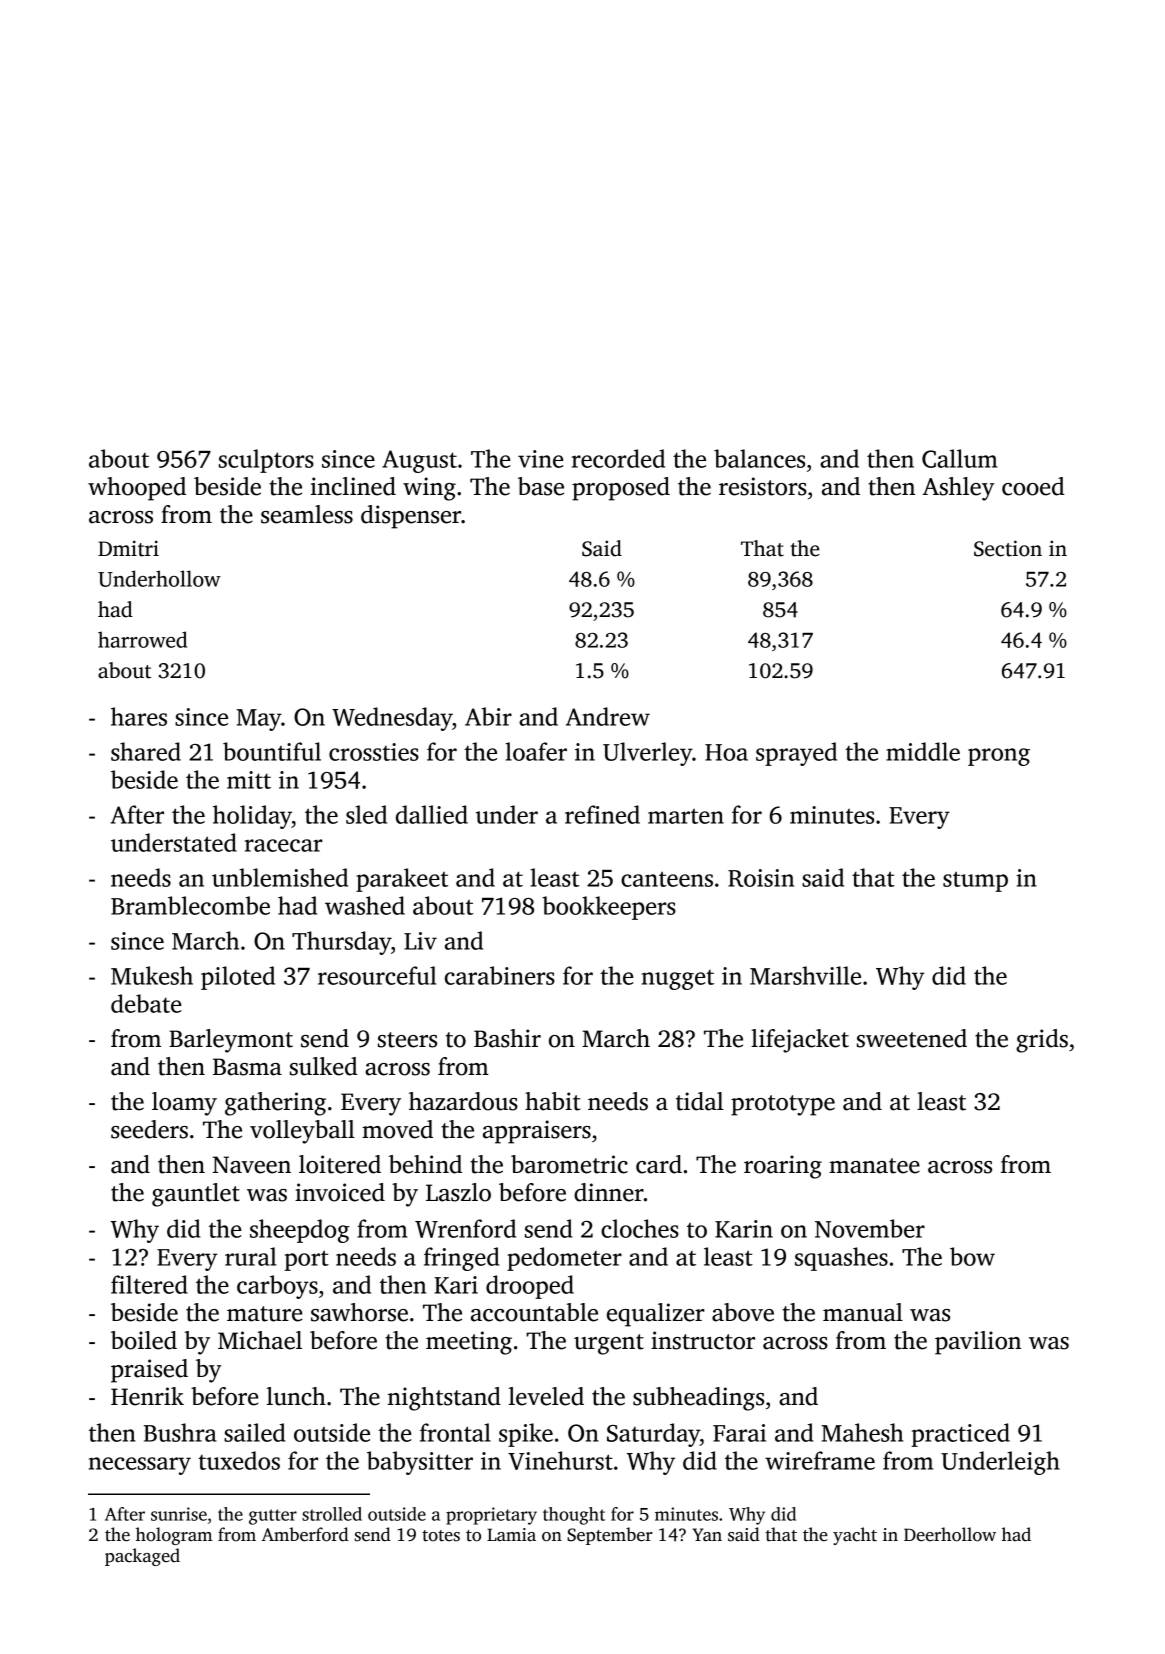 This document has height=1654, width=1165. What do you see at coordinates (656, 1315) in the document?
I see `equalizer` at bounding box center [656, 1315].
